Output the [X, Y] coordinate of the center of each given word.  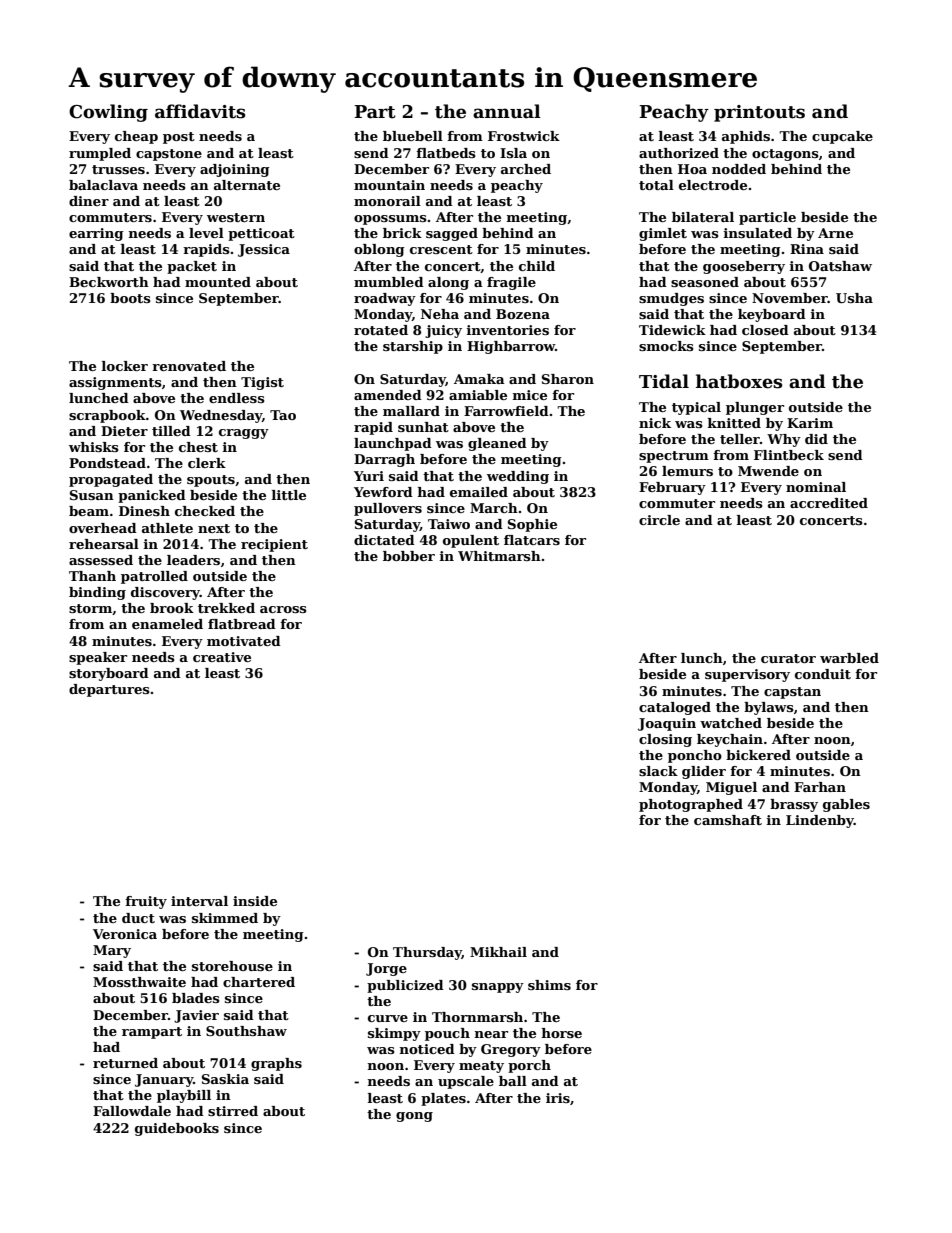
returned [125, 1063]
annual [507, 111]
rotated [381, 330]
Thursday [427, 953]
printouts [759, 113]
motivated [244, 641]
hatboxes [739, 381]
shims [549, 985]
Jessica [264, 250]
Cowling [108, 113]
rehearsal [104, 544]
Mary [112, 951]
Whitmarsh [499, 556]
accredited [829, 503]
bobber [409, 556]
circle [659, 520]
